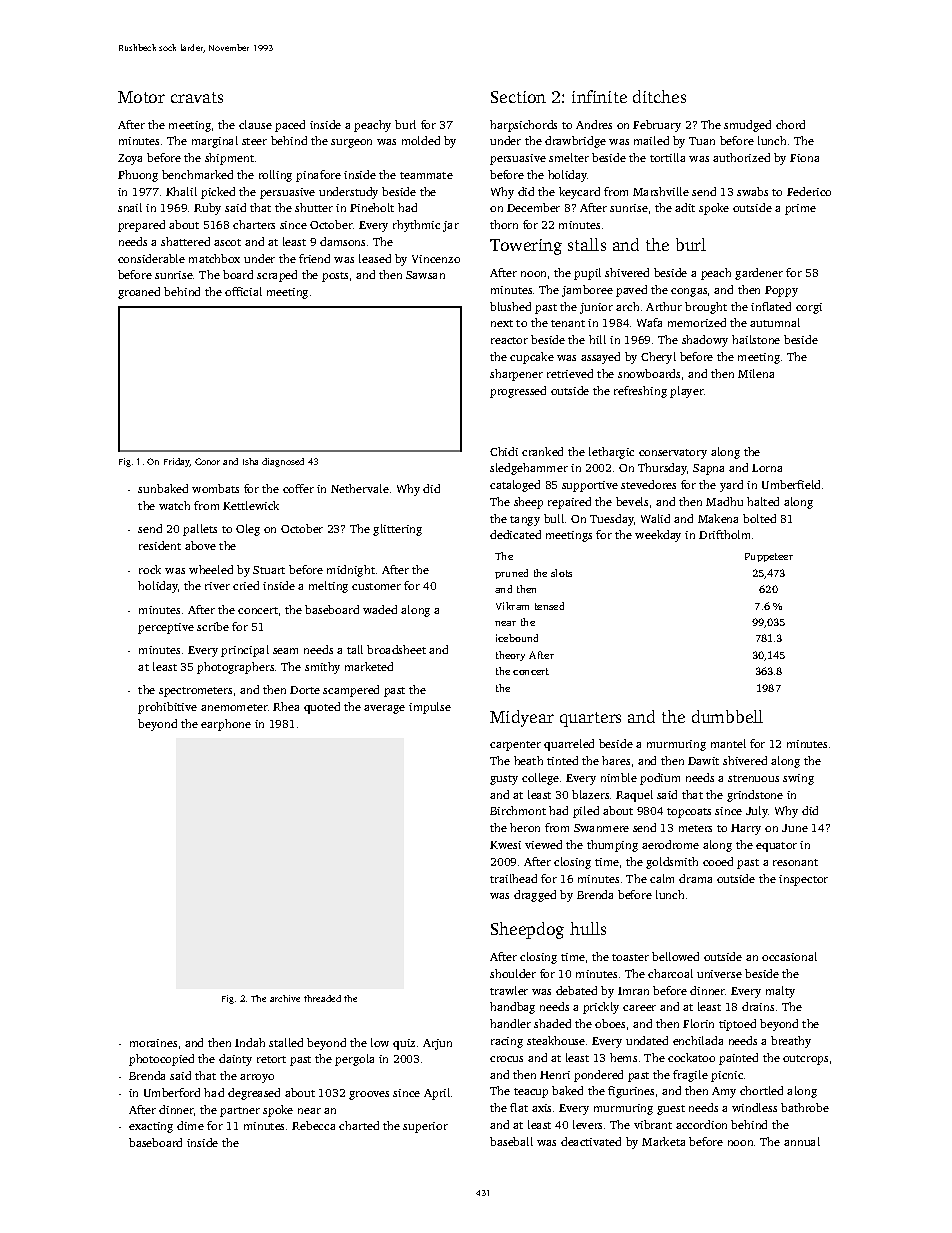 Image resolution: width=952 pixels, height=1233 pixels. I want to click on degreased, so click(254, 1094).
